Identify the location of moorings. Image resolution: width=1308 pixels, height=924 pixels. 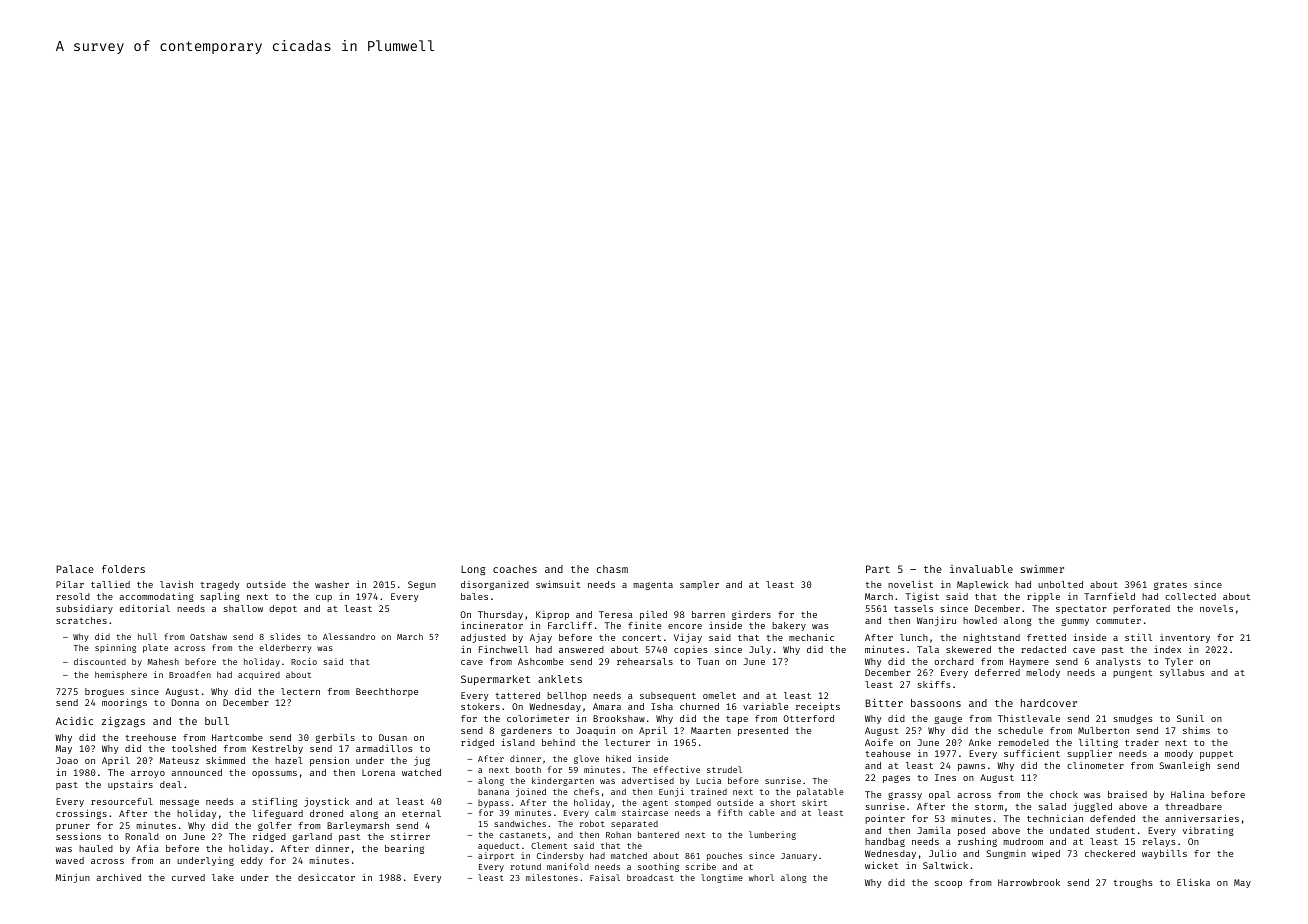
(124, 703).
